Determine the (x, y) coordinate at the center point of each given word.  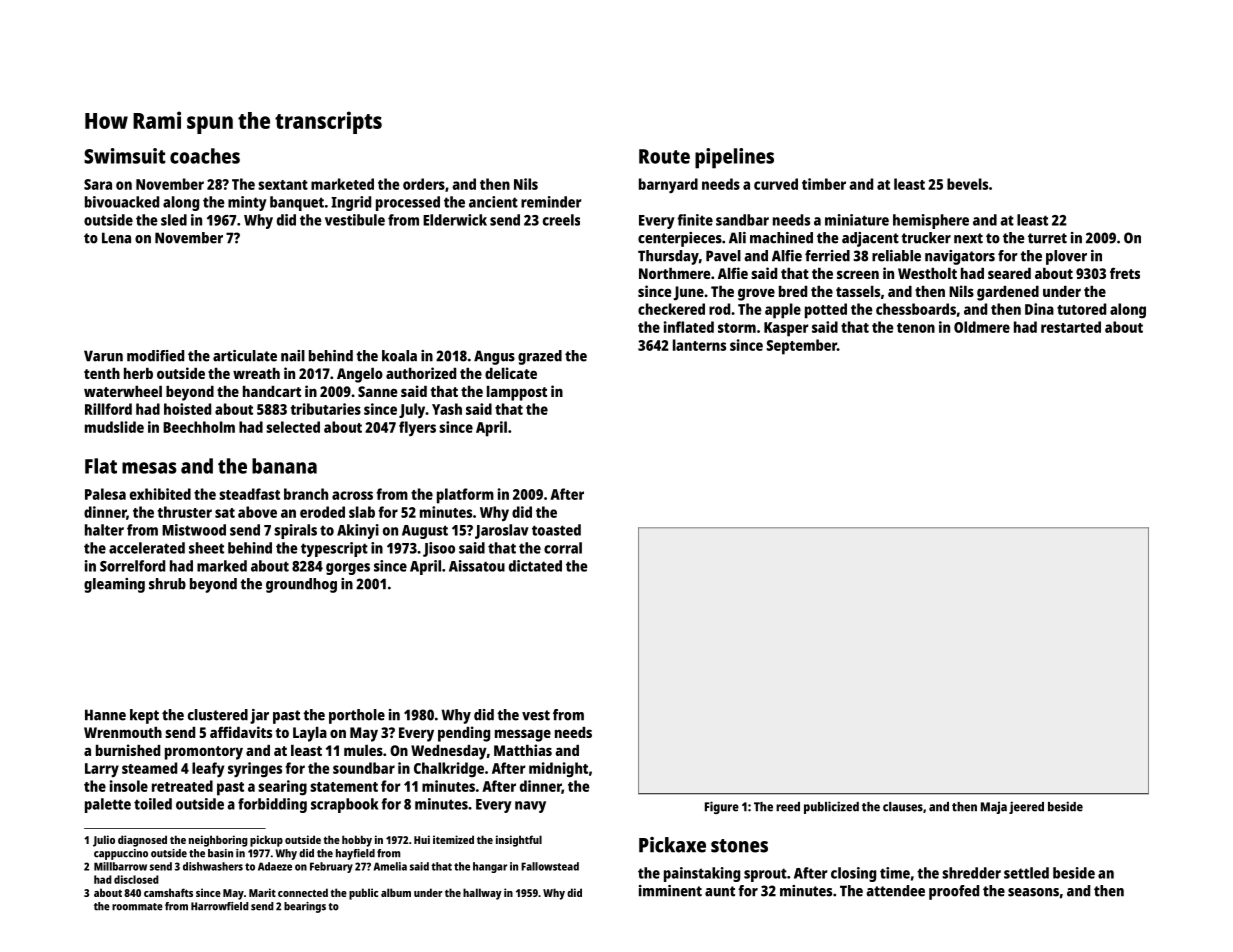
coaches (205, 156)
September (801, 347)
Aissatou (477, 566)
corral (563, 548)
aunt (720, 891)
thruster (185, 512)
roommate (137, 907)
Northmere (675, 273)
